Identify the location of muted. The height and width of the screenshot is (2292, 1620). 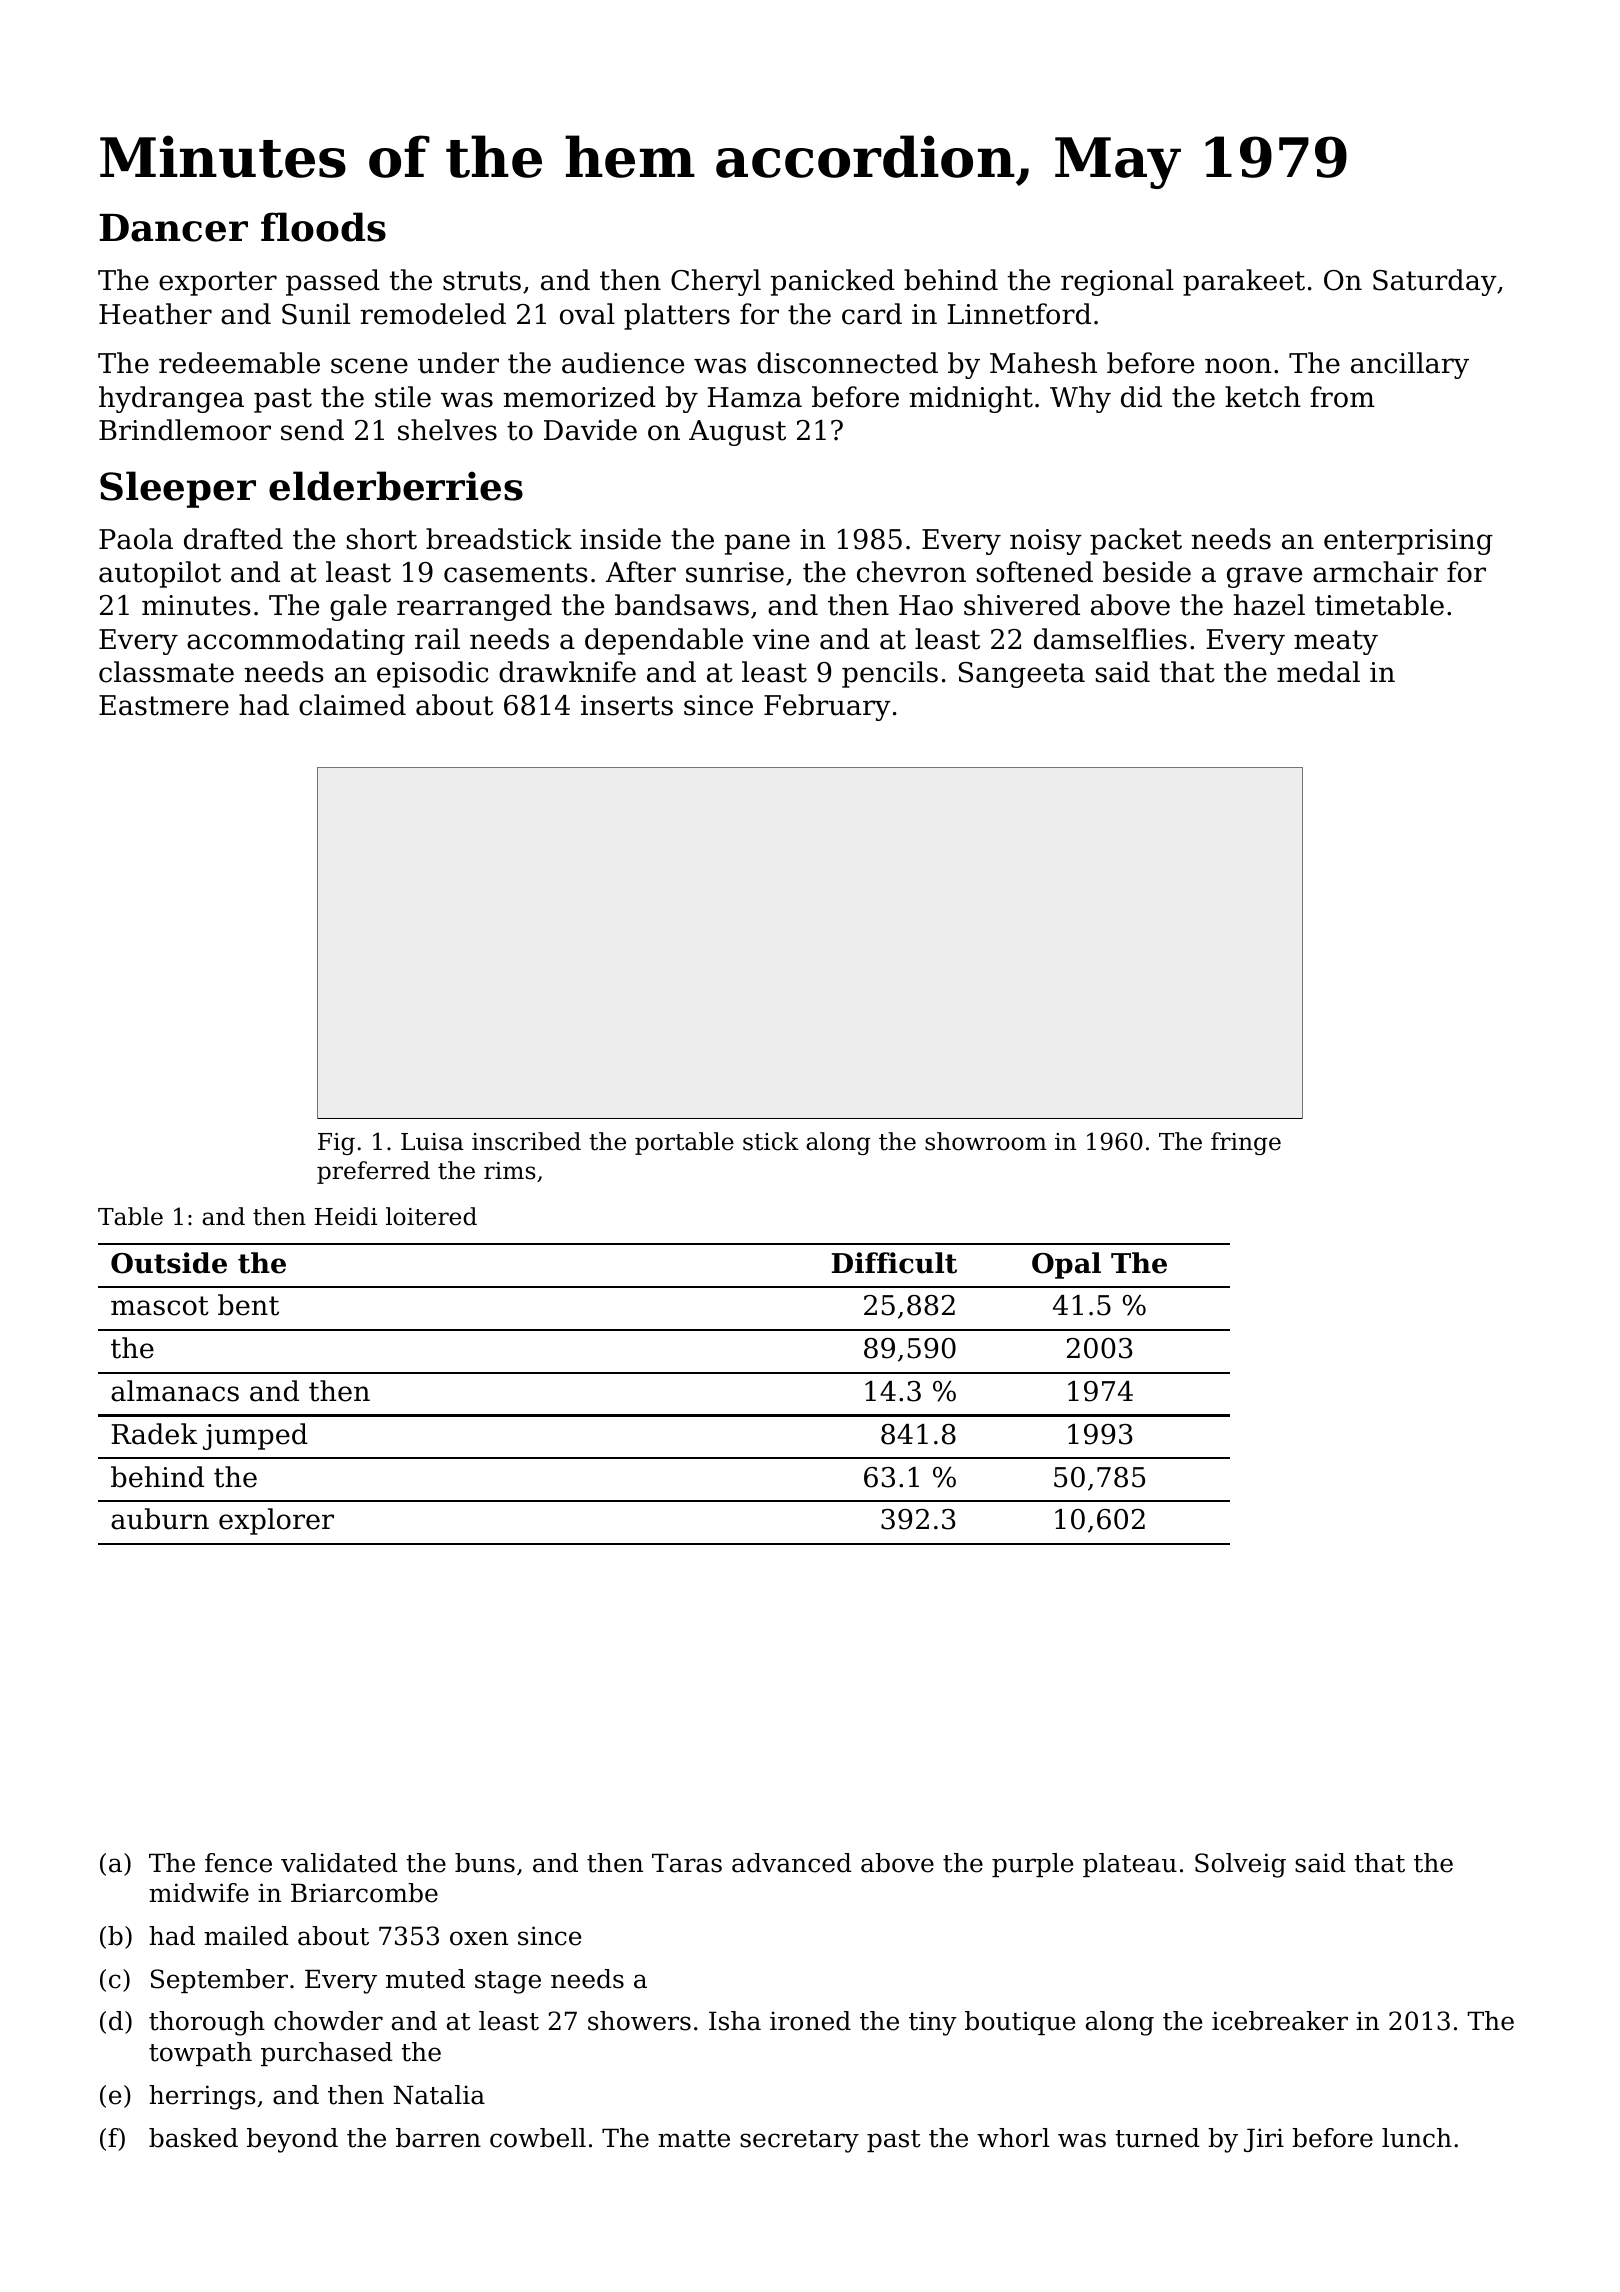
(425, 1979).
